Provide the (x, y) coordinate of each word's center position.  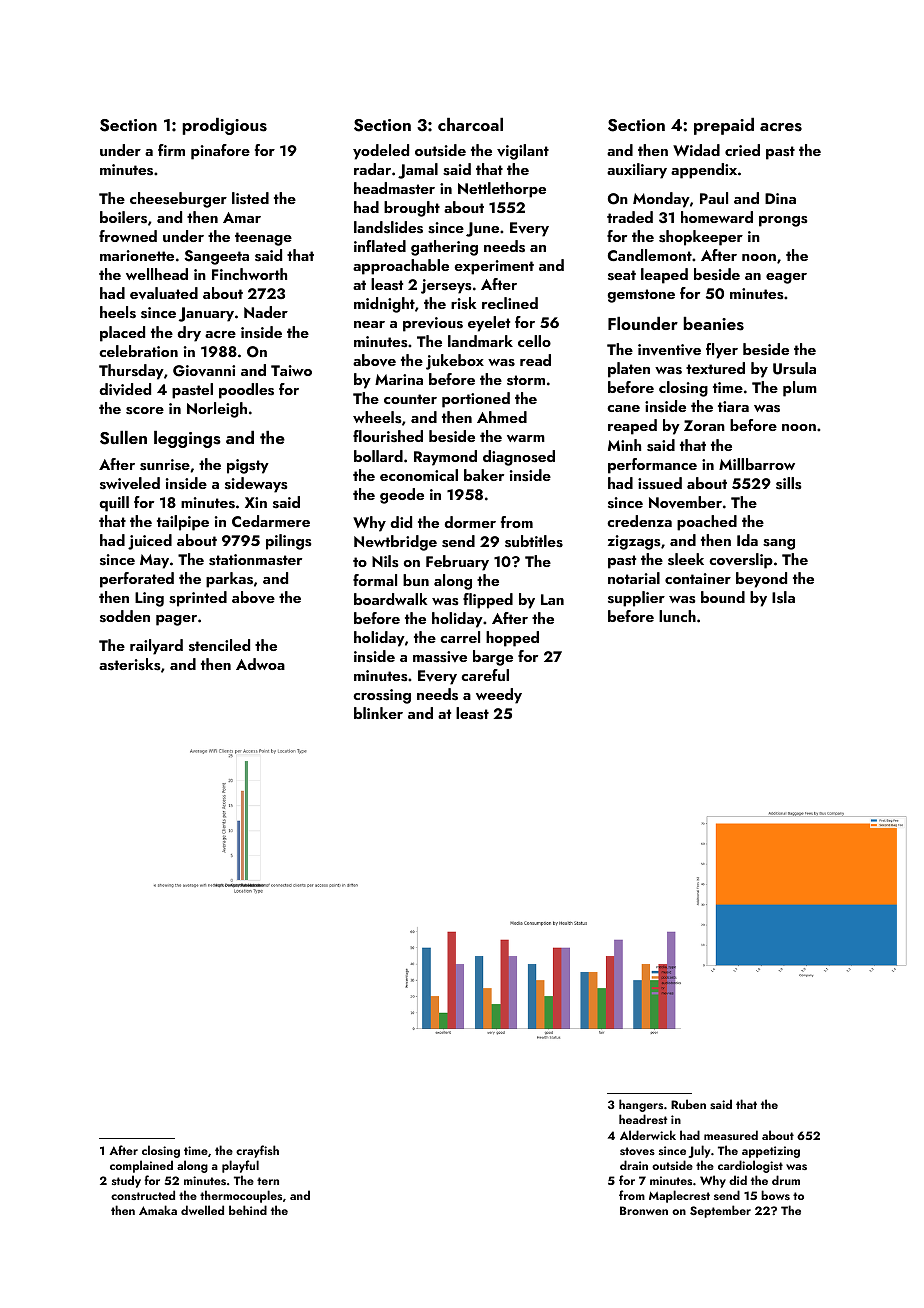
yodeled (381, 152)
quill (114, 504)
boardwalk (390, 599)
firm (171, 150)
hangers (641, 1105)
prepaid (724, 126)
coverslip (741, 561)
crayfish (257, 1151)
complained (141, 1166)
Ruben (688, 1104)
